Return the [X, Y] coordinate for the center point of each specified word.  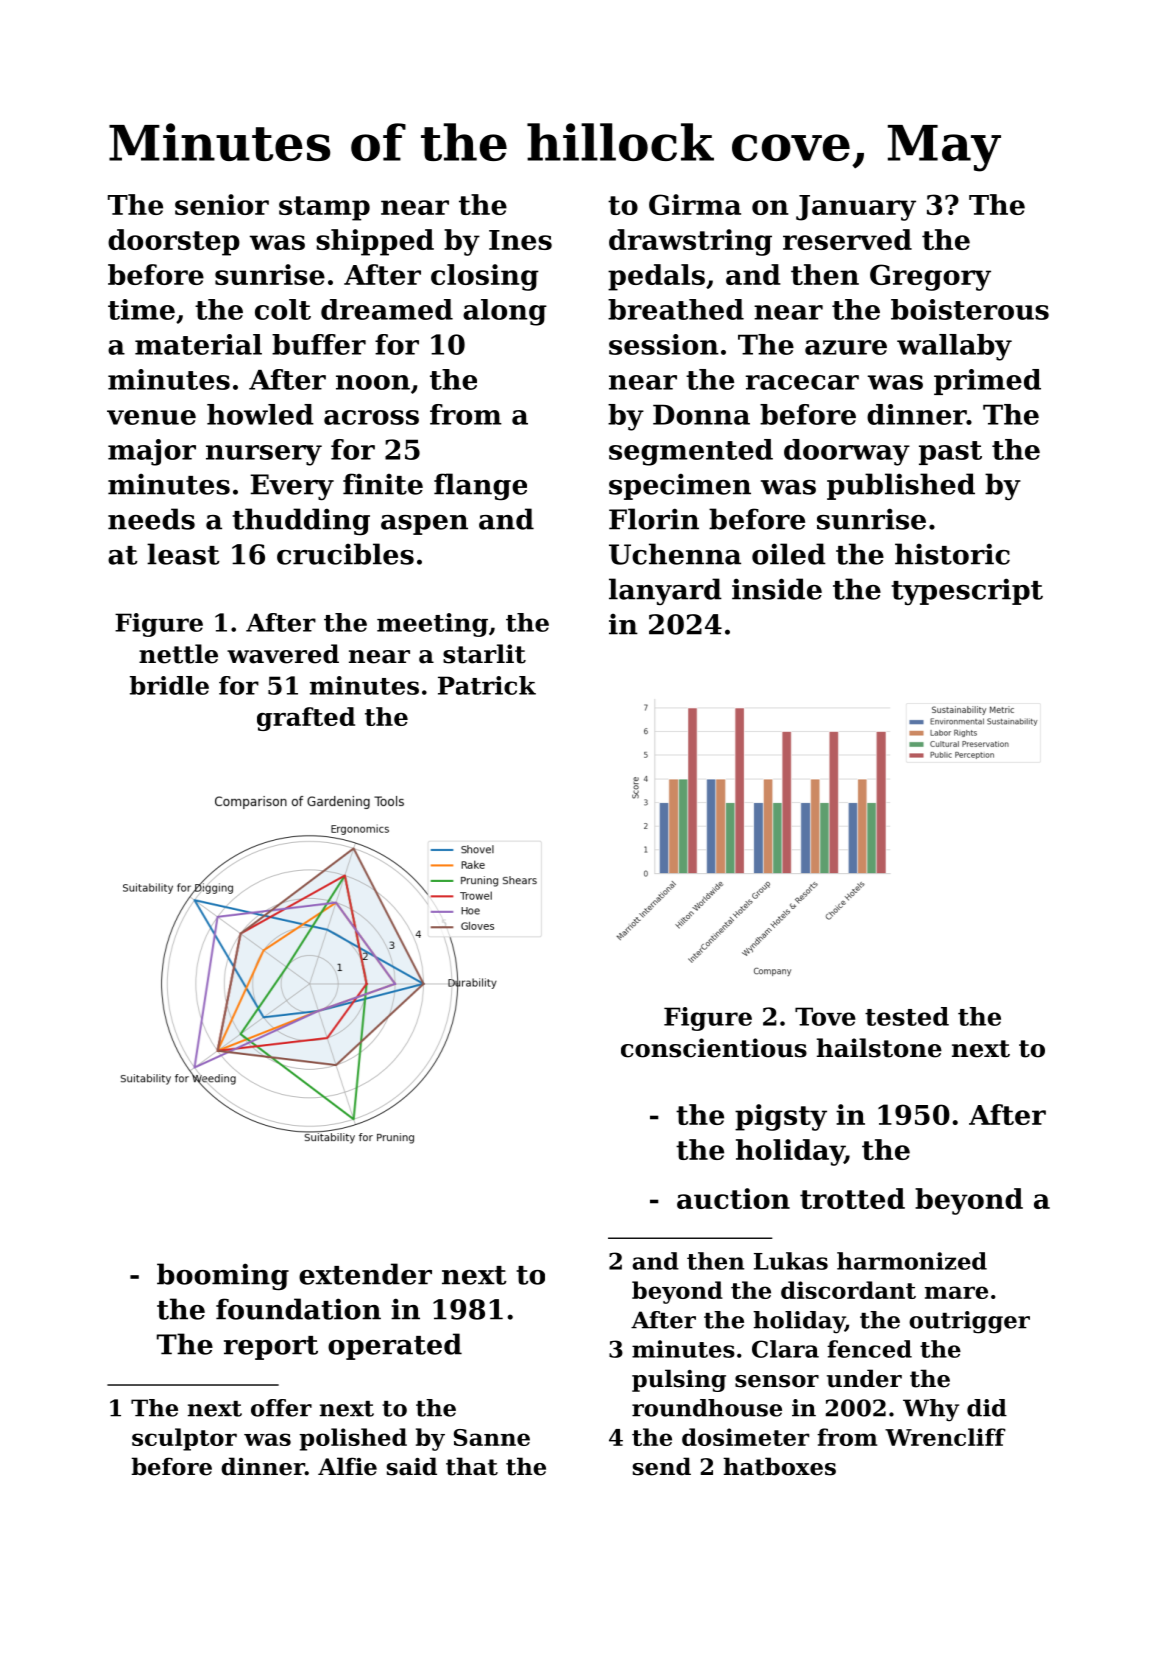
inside [777, 589]
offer [281, 1408]
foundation [298, 1309]
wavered [283, 654]
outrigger [969, 1322]
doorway [847, 452]
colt [283, 309]
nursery [264, 455]
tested [907, 1016]
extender [365, 1274]
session [664, 344]
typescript [967, 591]
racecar [802, 382]
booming [223, 1277]
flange [480, 486]
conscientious [714, 1048]
